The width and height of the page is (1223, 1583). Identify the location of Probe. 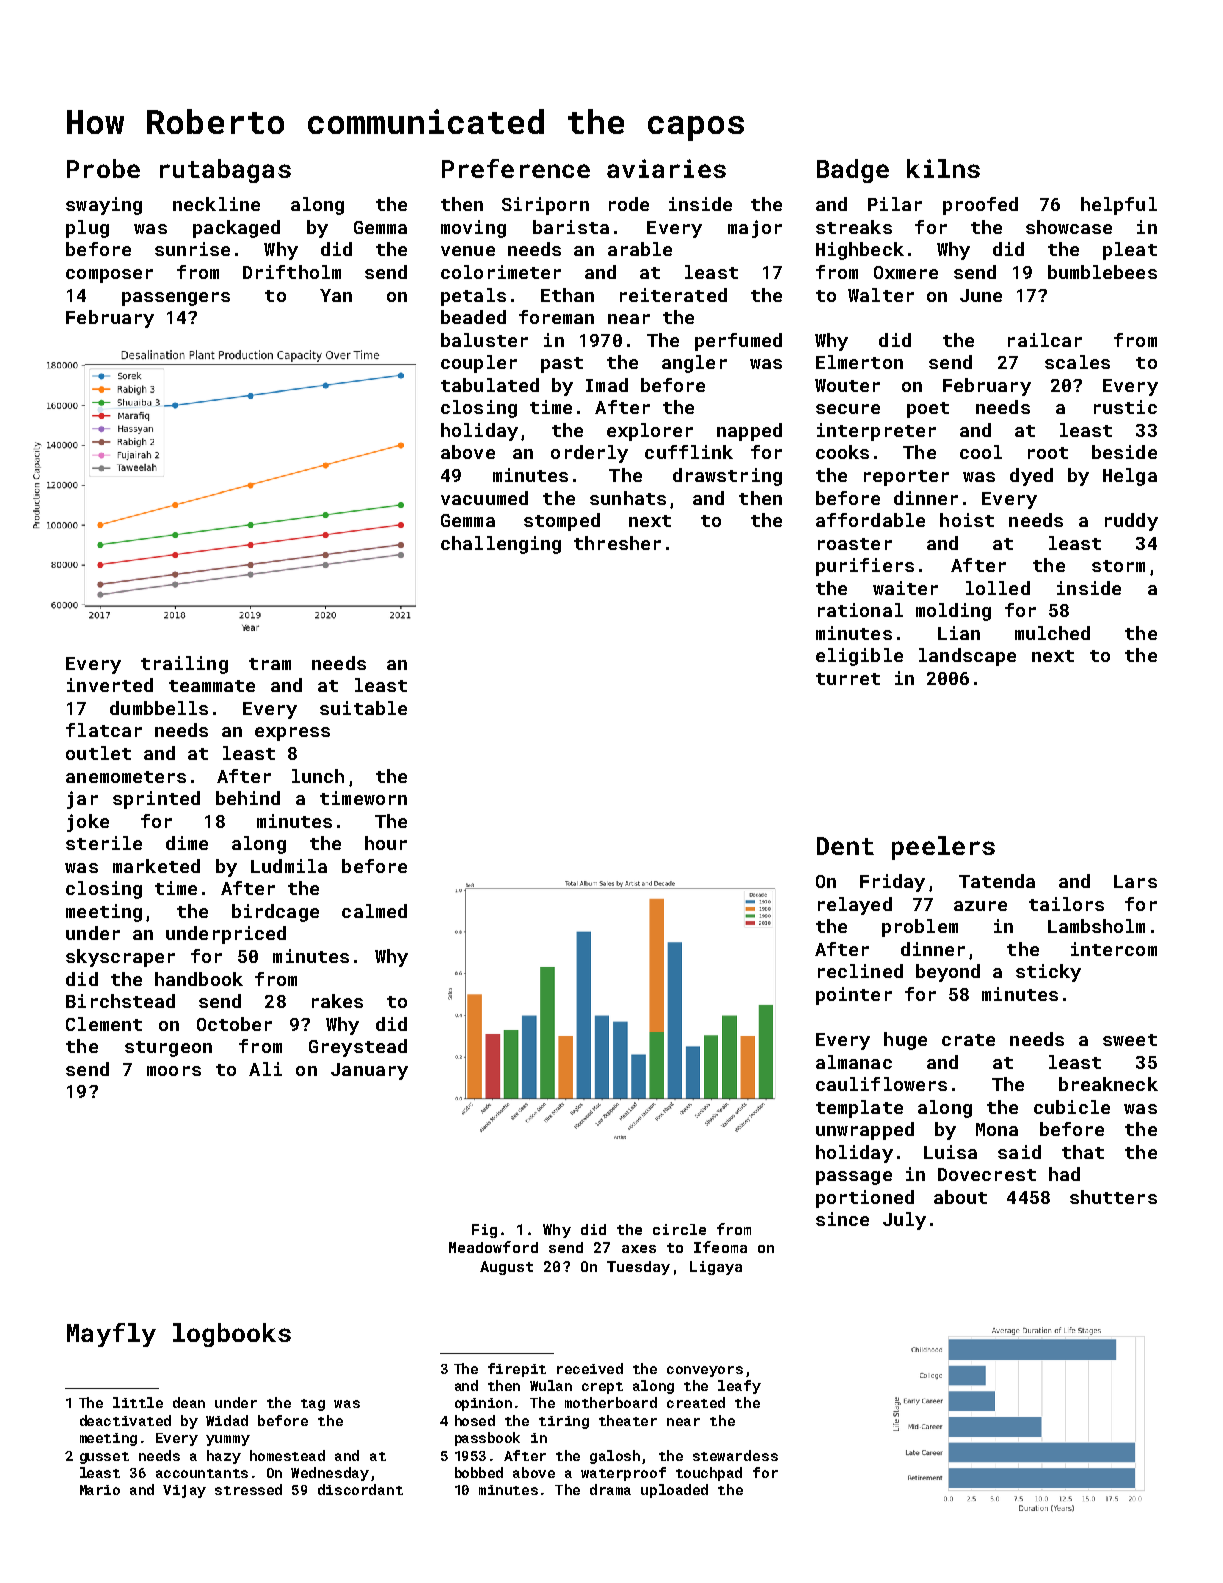
(103, 168).
